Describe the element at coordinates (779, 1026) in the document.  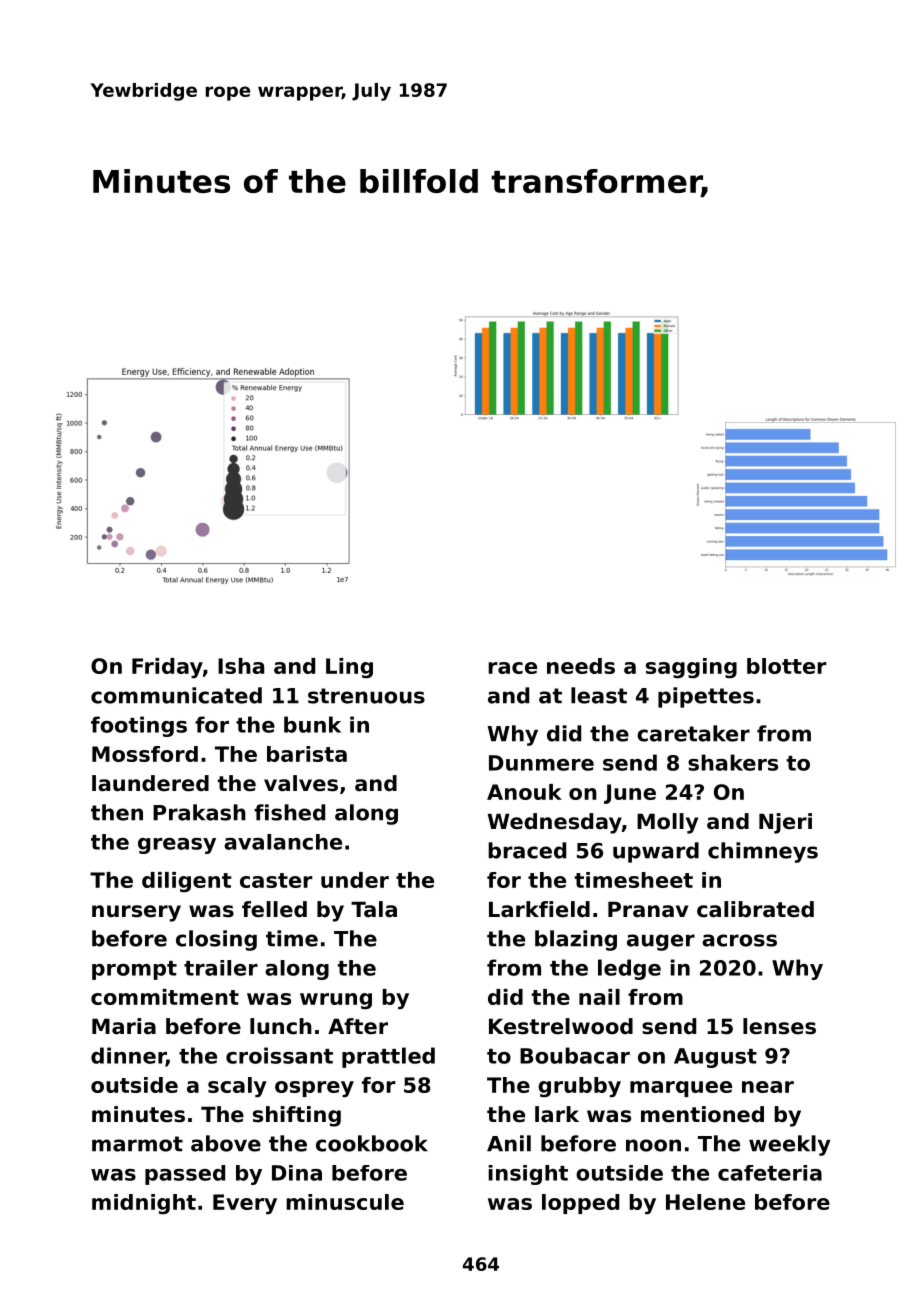
I see `lenses` at that location.
